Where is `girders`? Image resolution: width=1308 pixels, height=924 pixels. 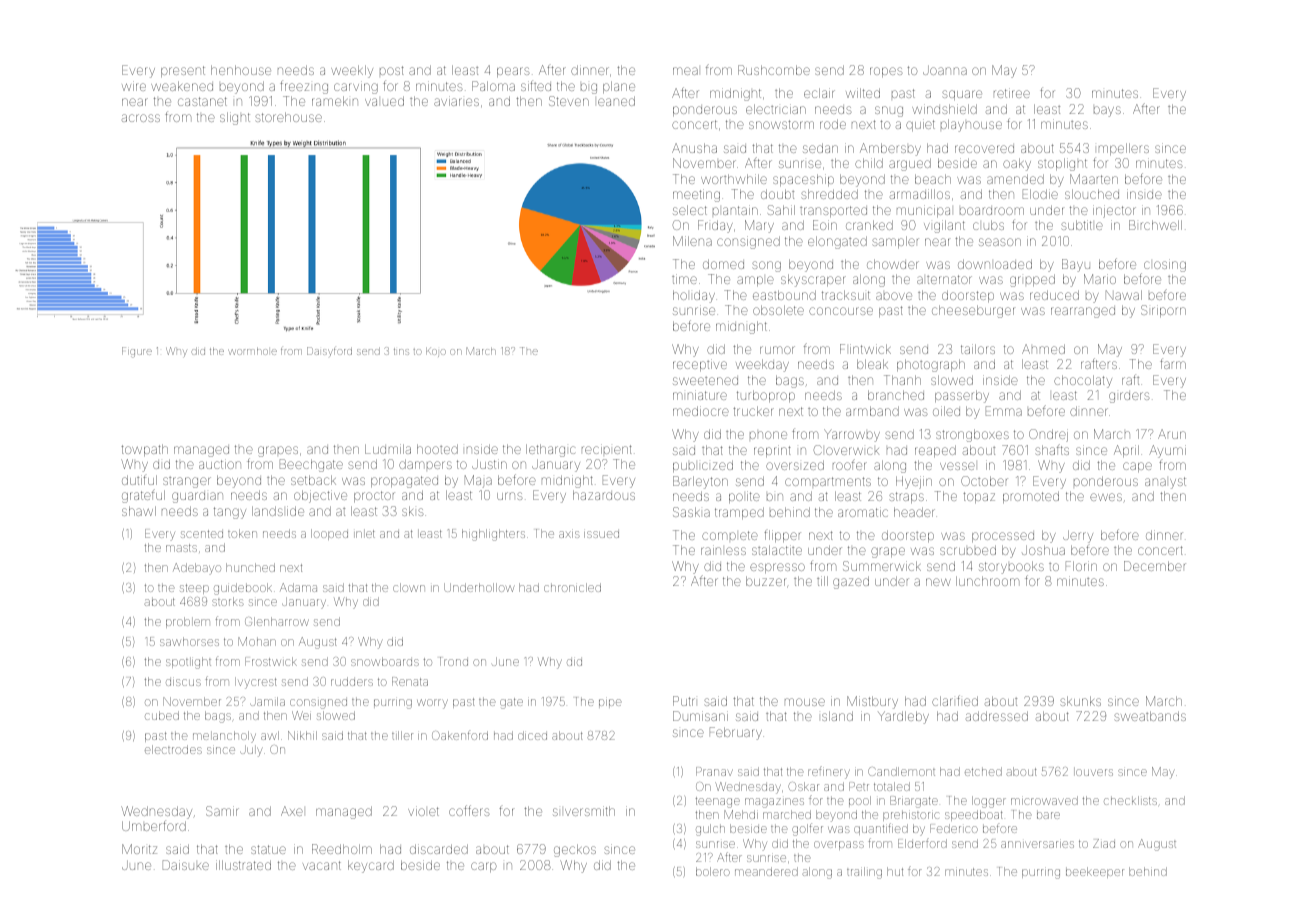
girders is located at coordinates (1129, 397).
